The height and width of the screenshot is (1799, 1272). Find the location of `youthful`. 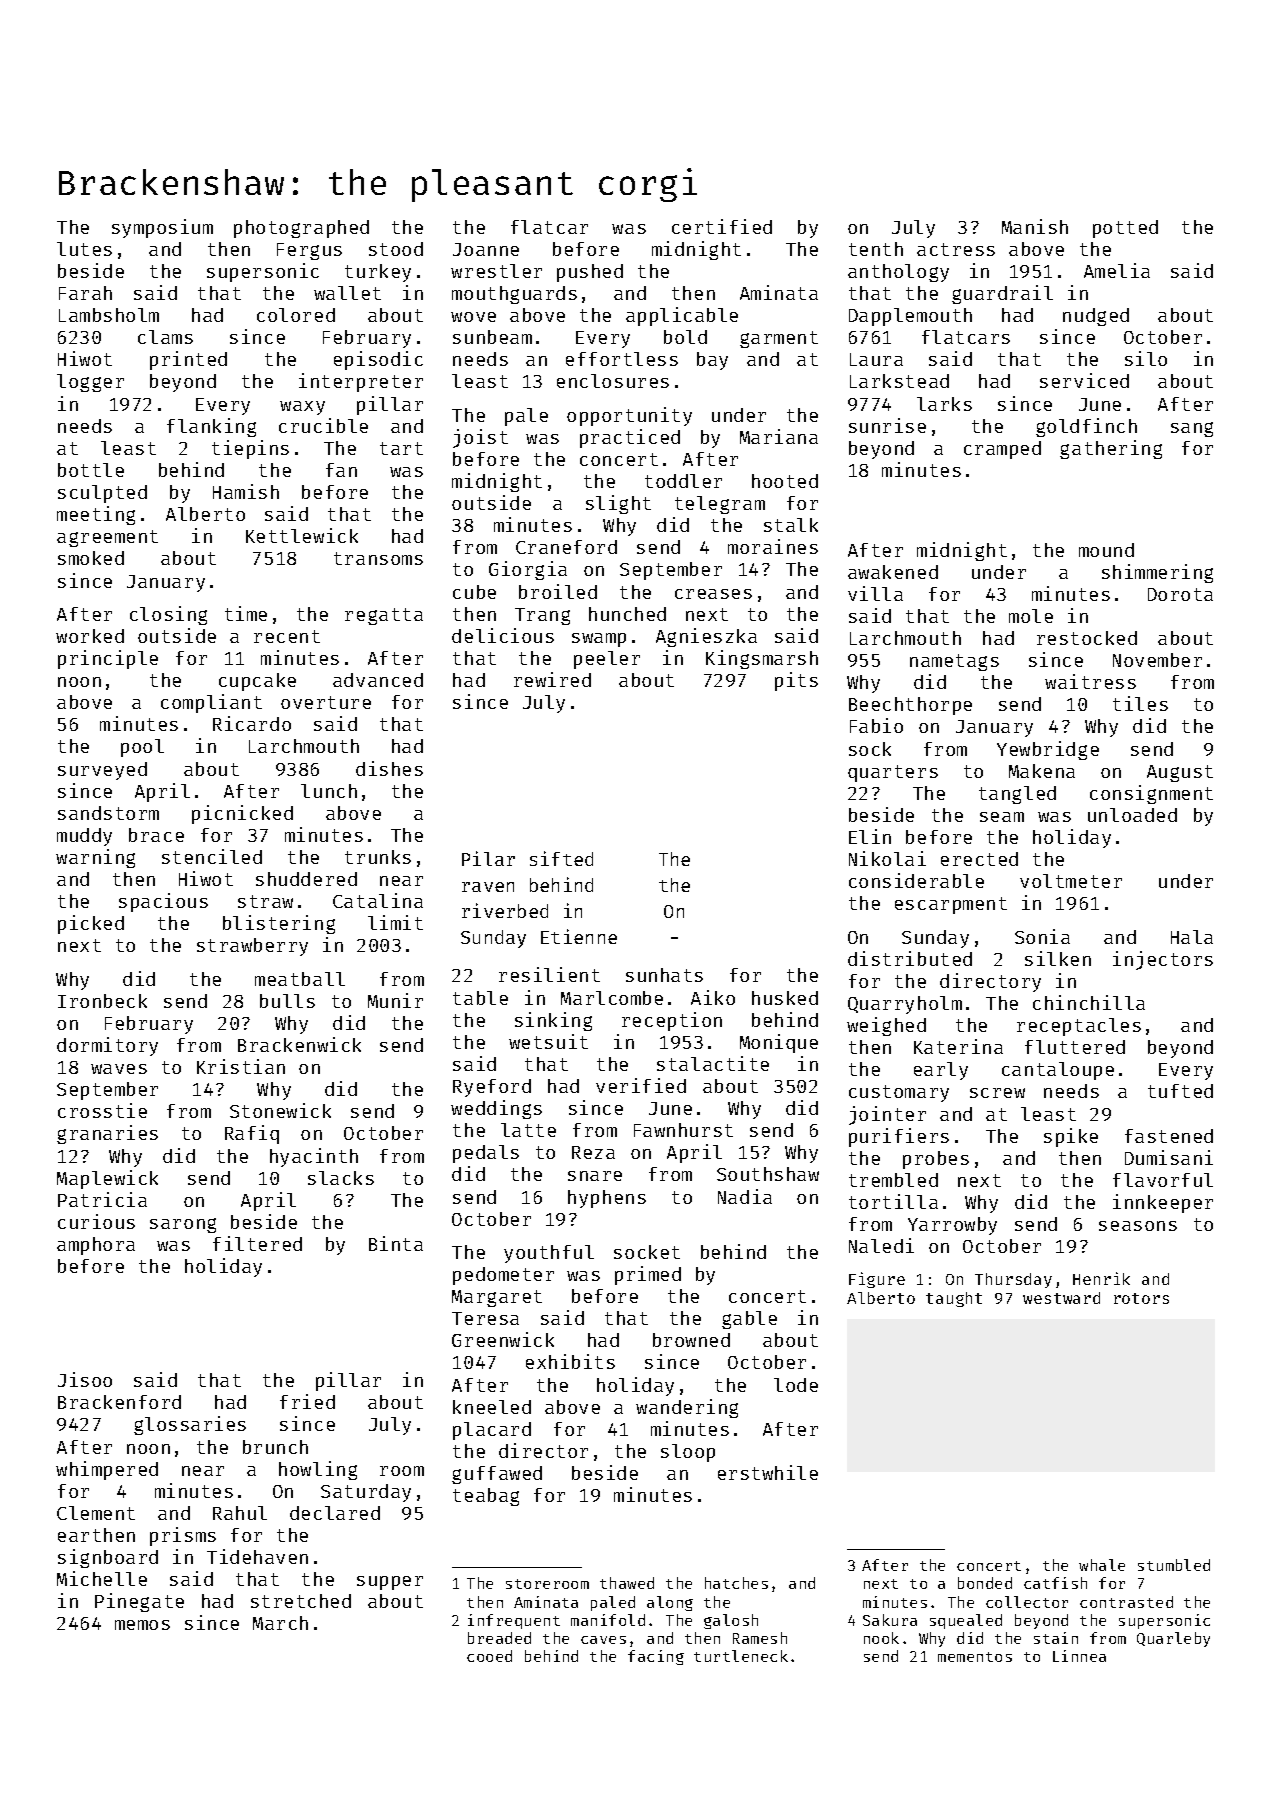

youthful is located at coordinates (549, 1254).
